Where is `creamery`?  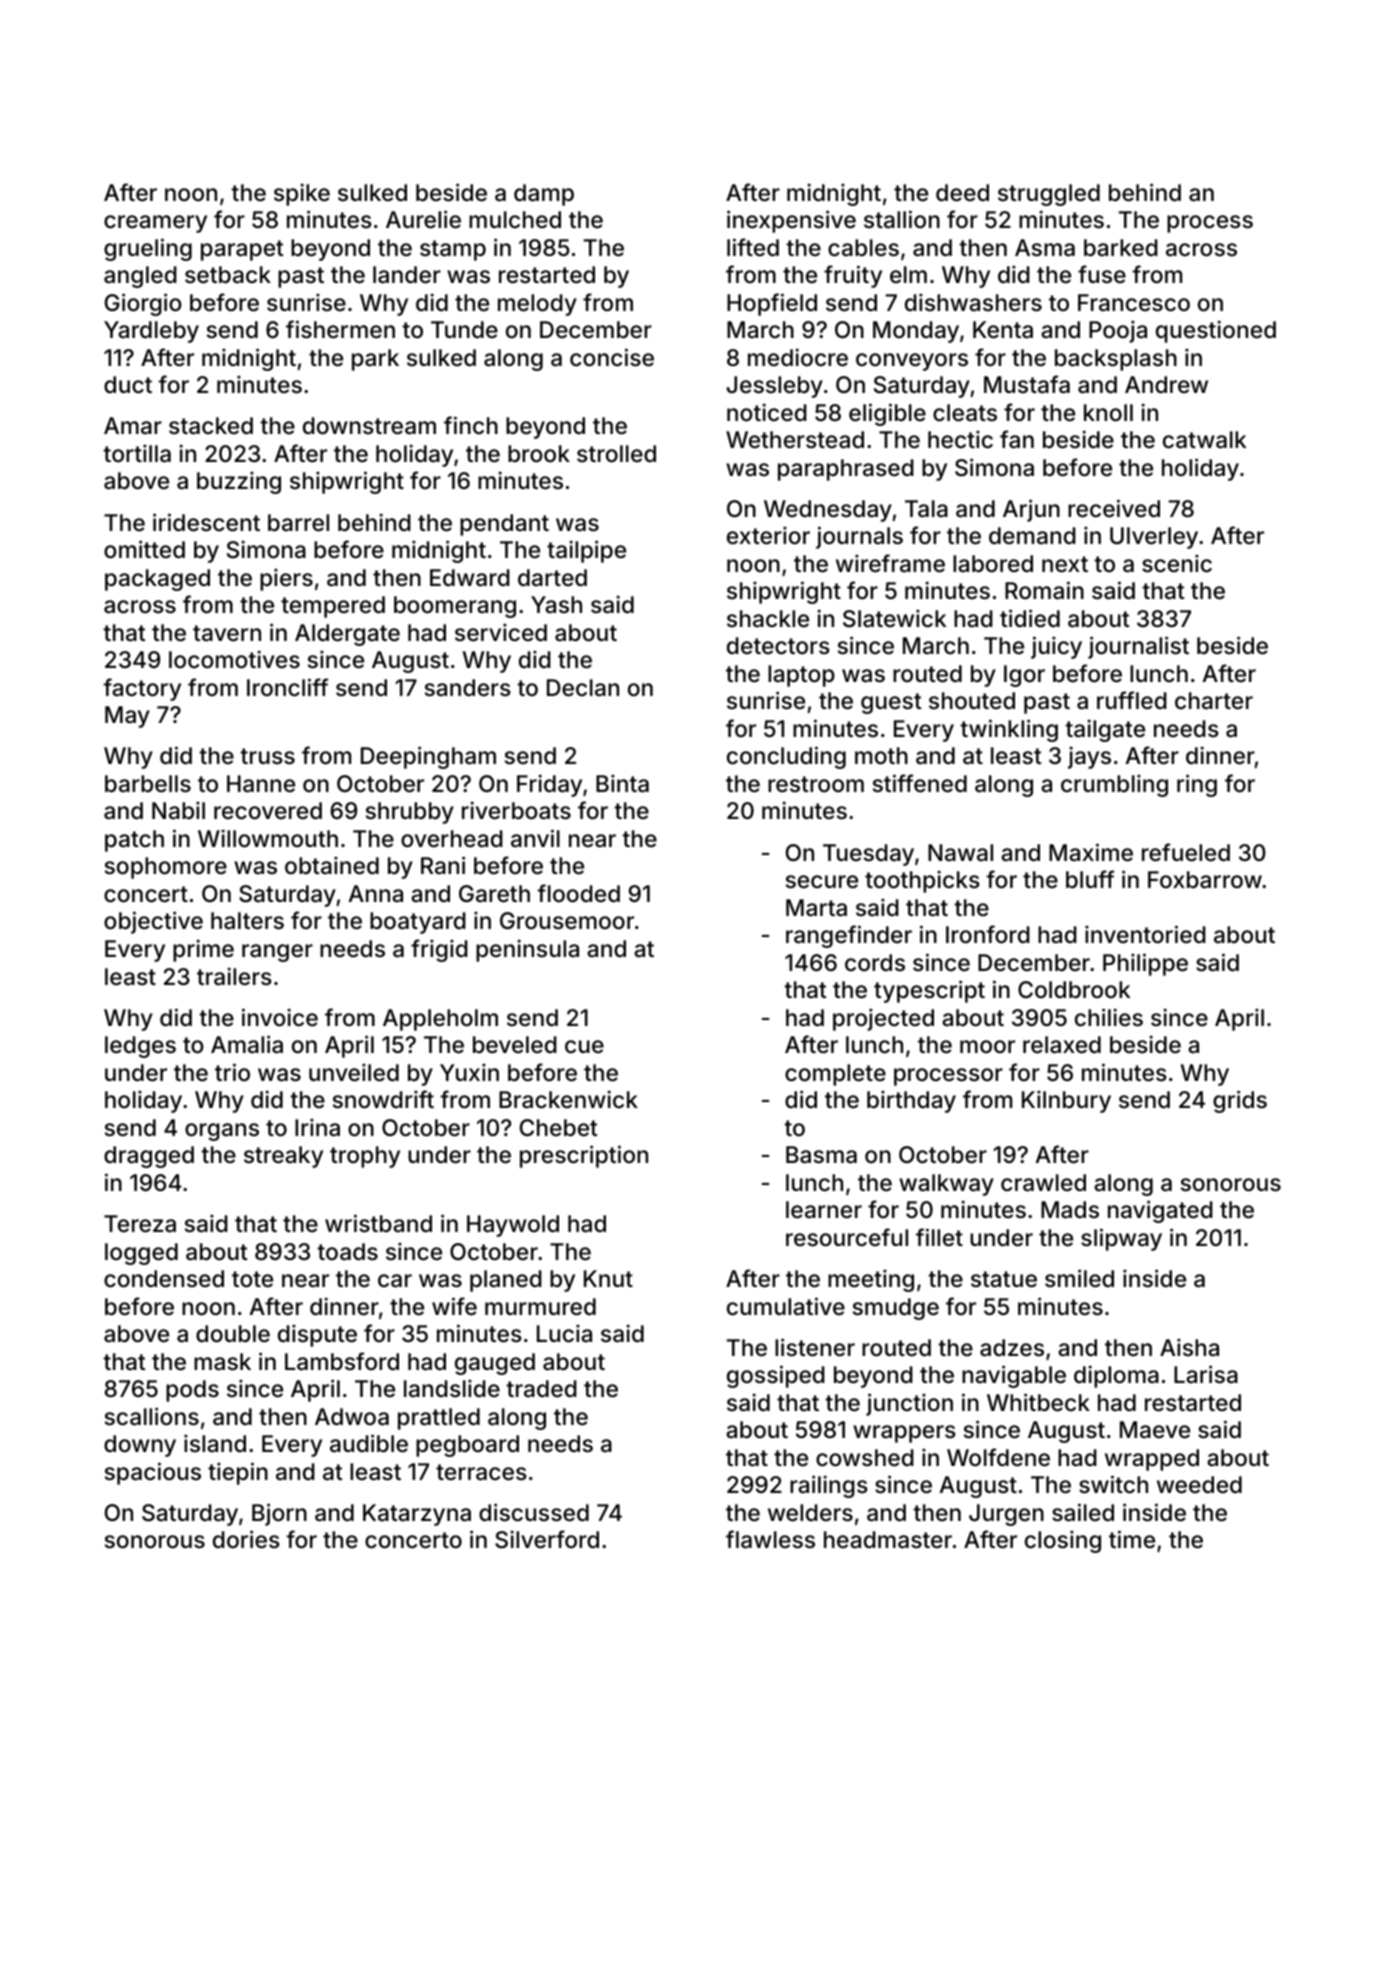 creamery is located at coordinates (155, 224).
